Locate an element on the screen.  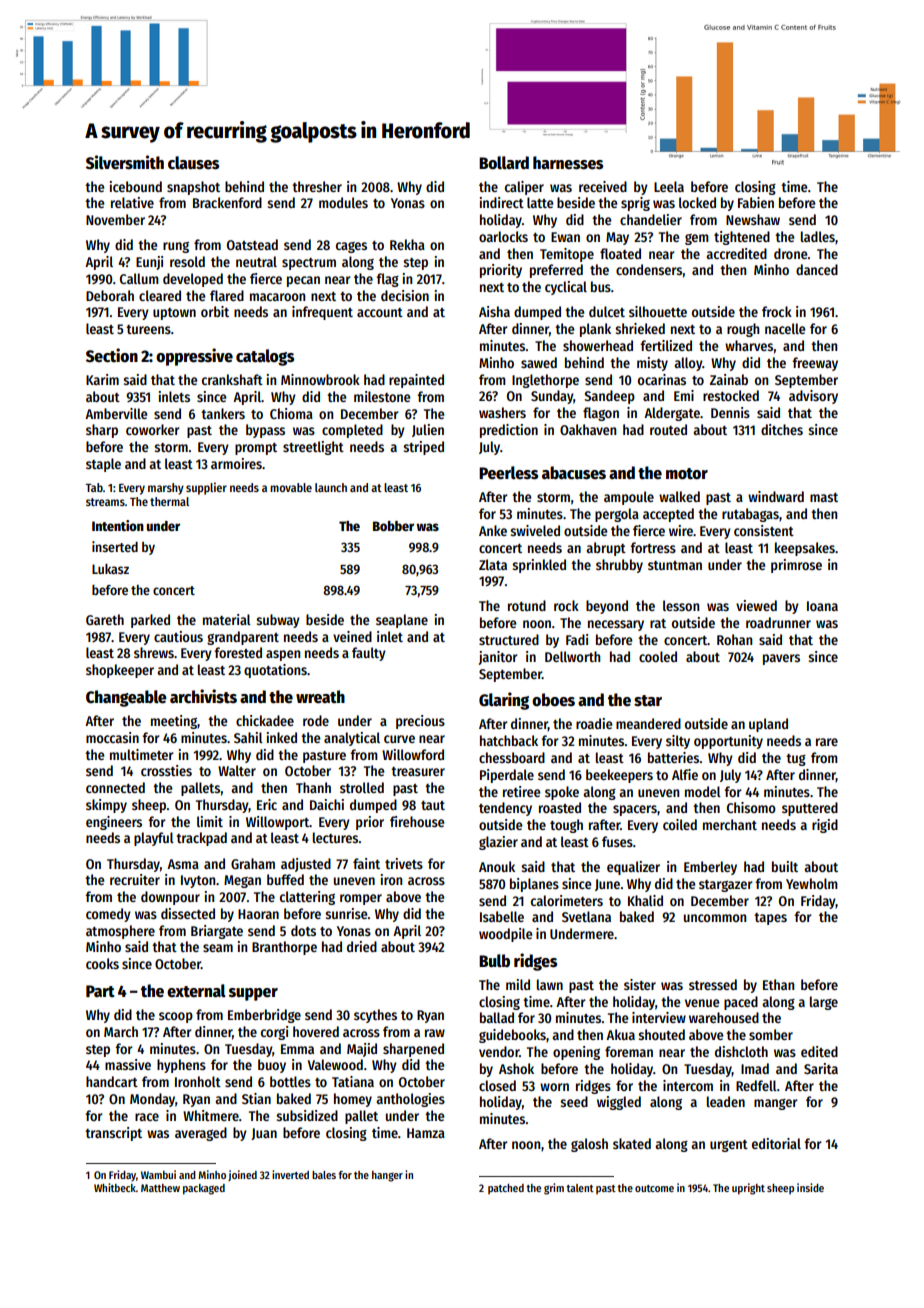
cyclical is located at coordinates (566, 288).
